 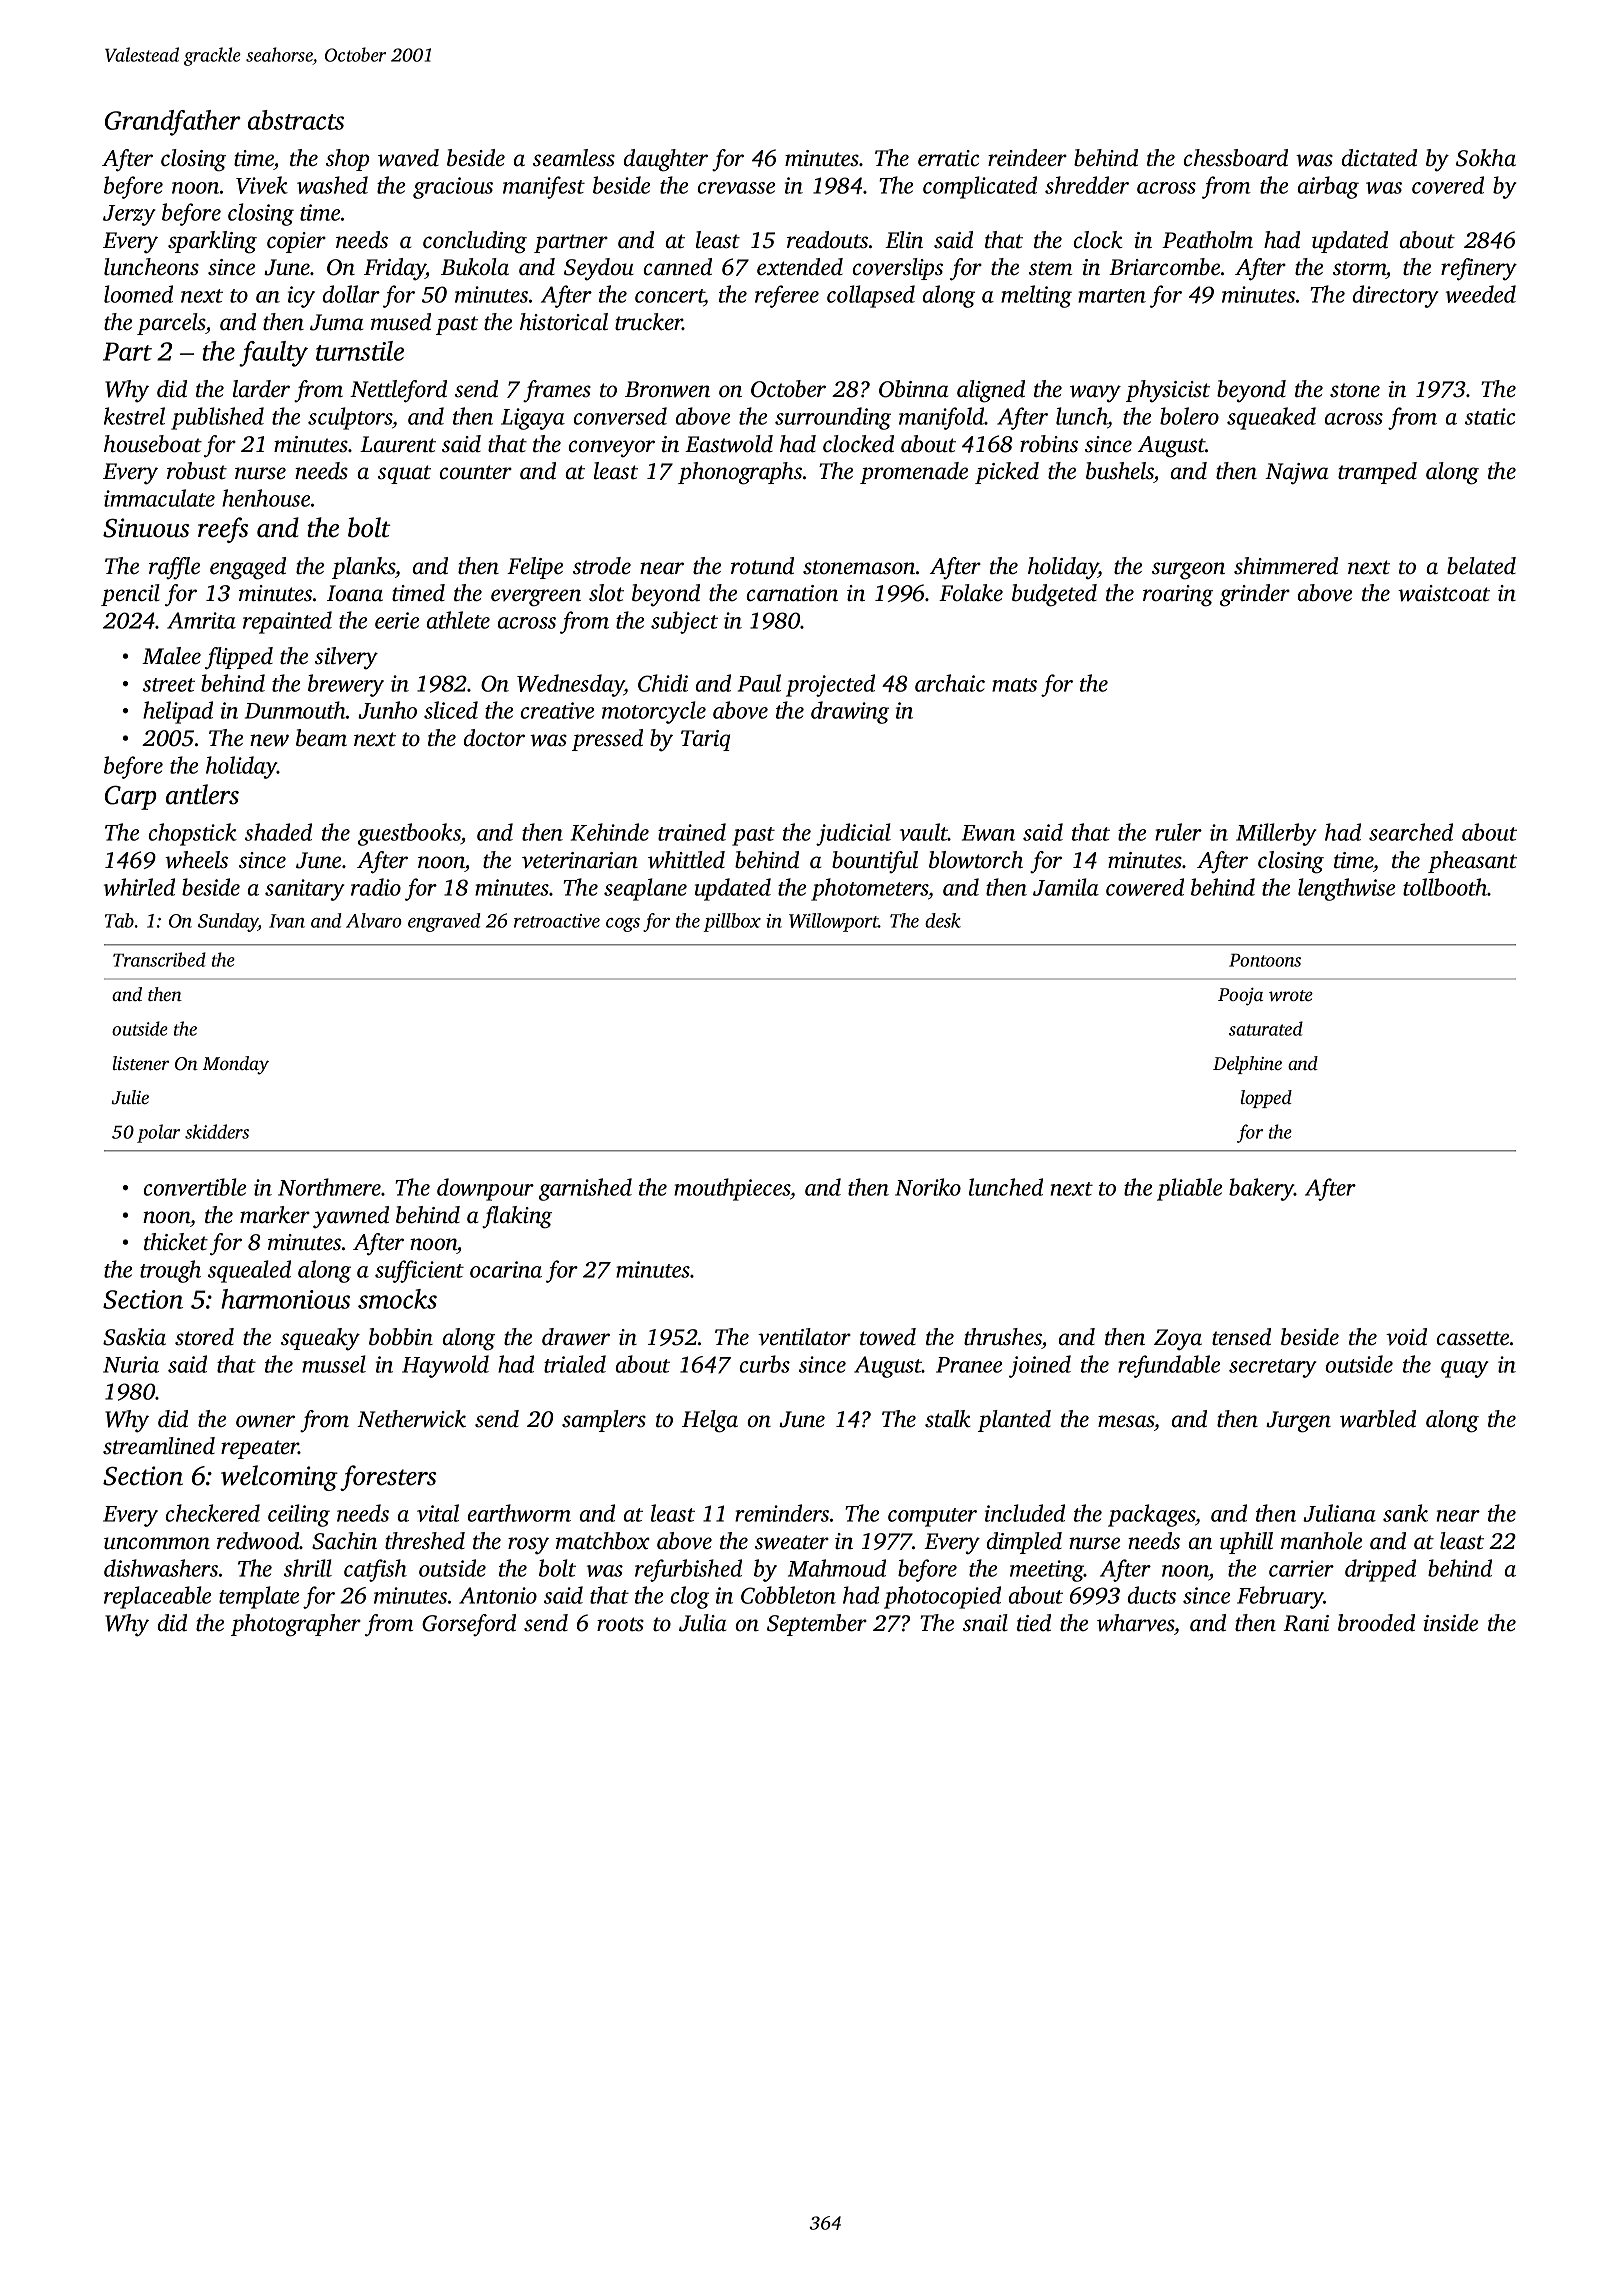 I want to click on snail, so click(x=985, y=1623).
